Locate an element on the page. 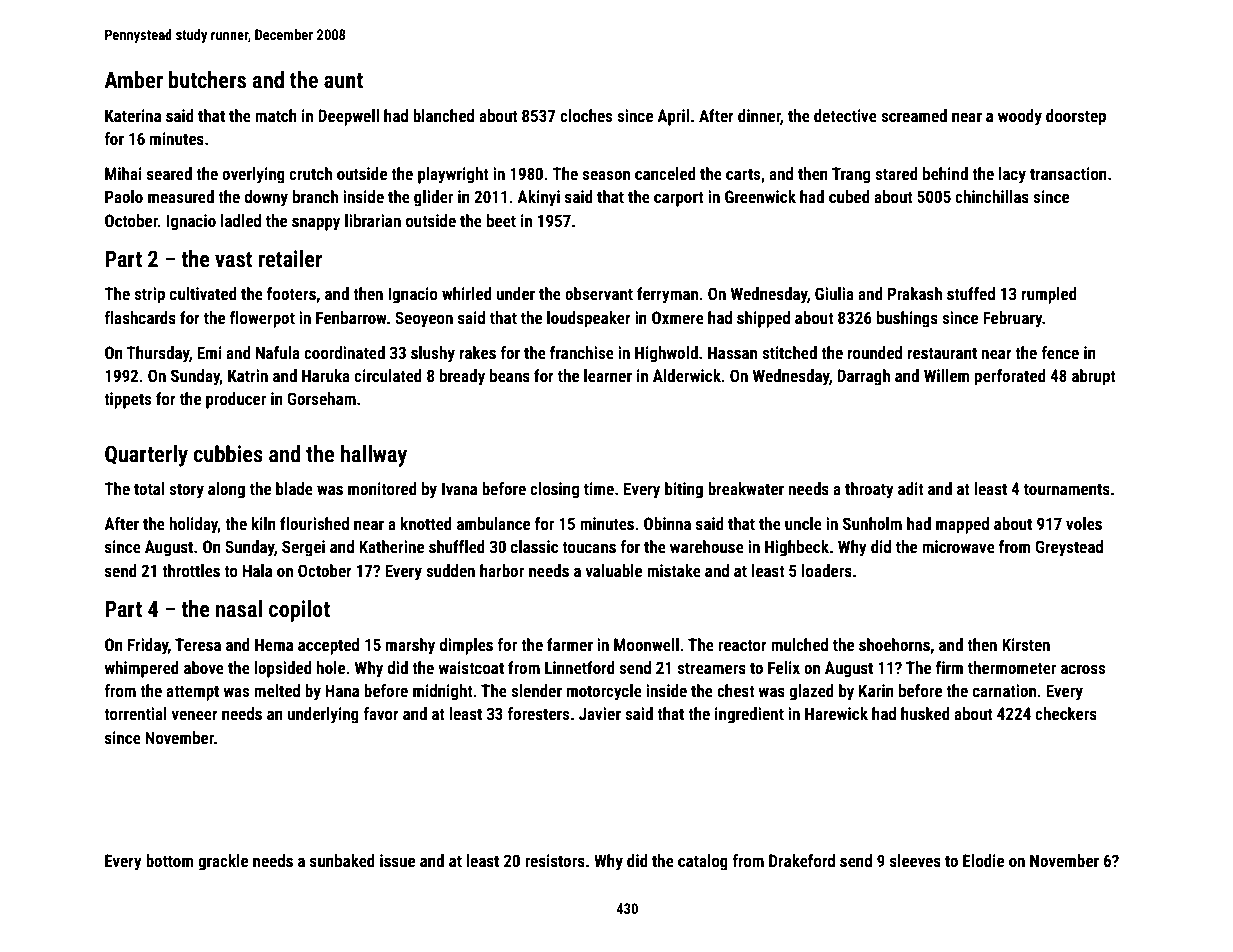 The image size is (1233, 952). Hassan is located at coordinates (732, 352).
